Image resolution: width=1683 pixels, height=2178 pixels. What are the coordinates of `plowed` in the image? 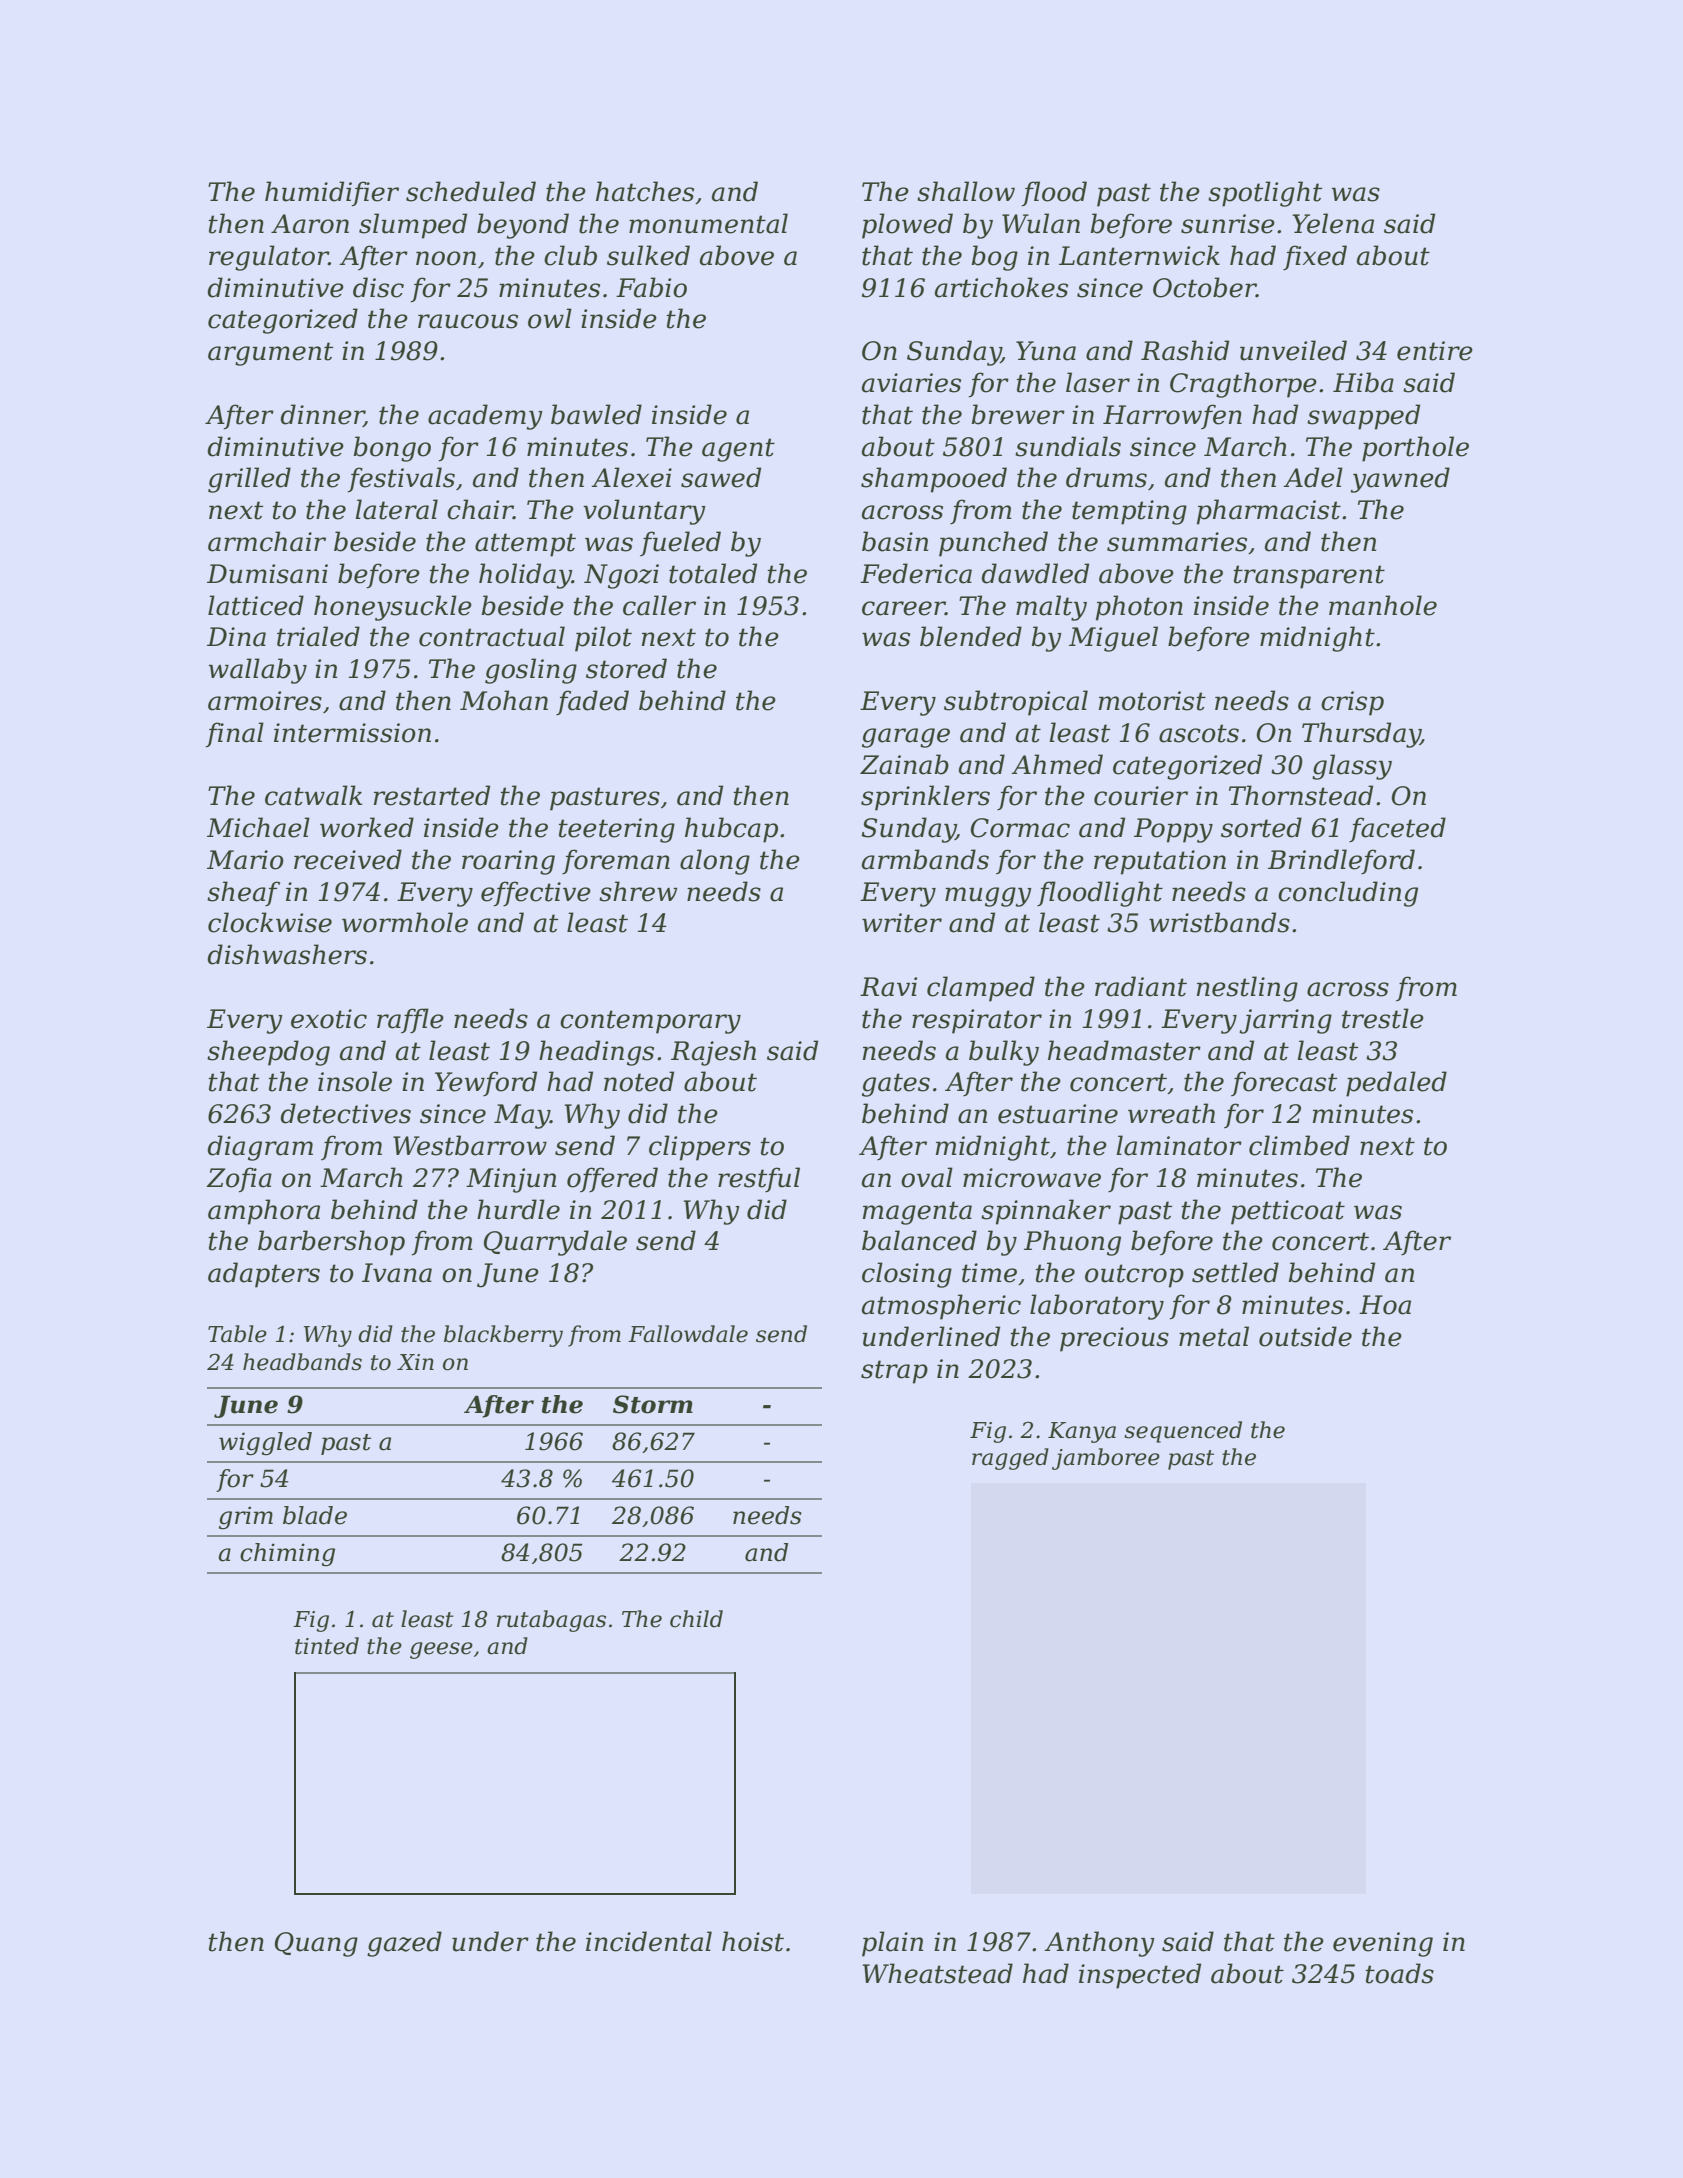 It's located at (907, 226).
